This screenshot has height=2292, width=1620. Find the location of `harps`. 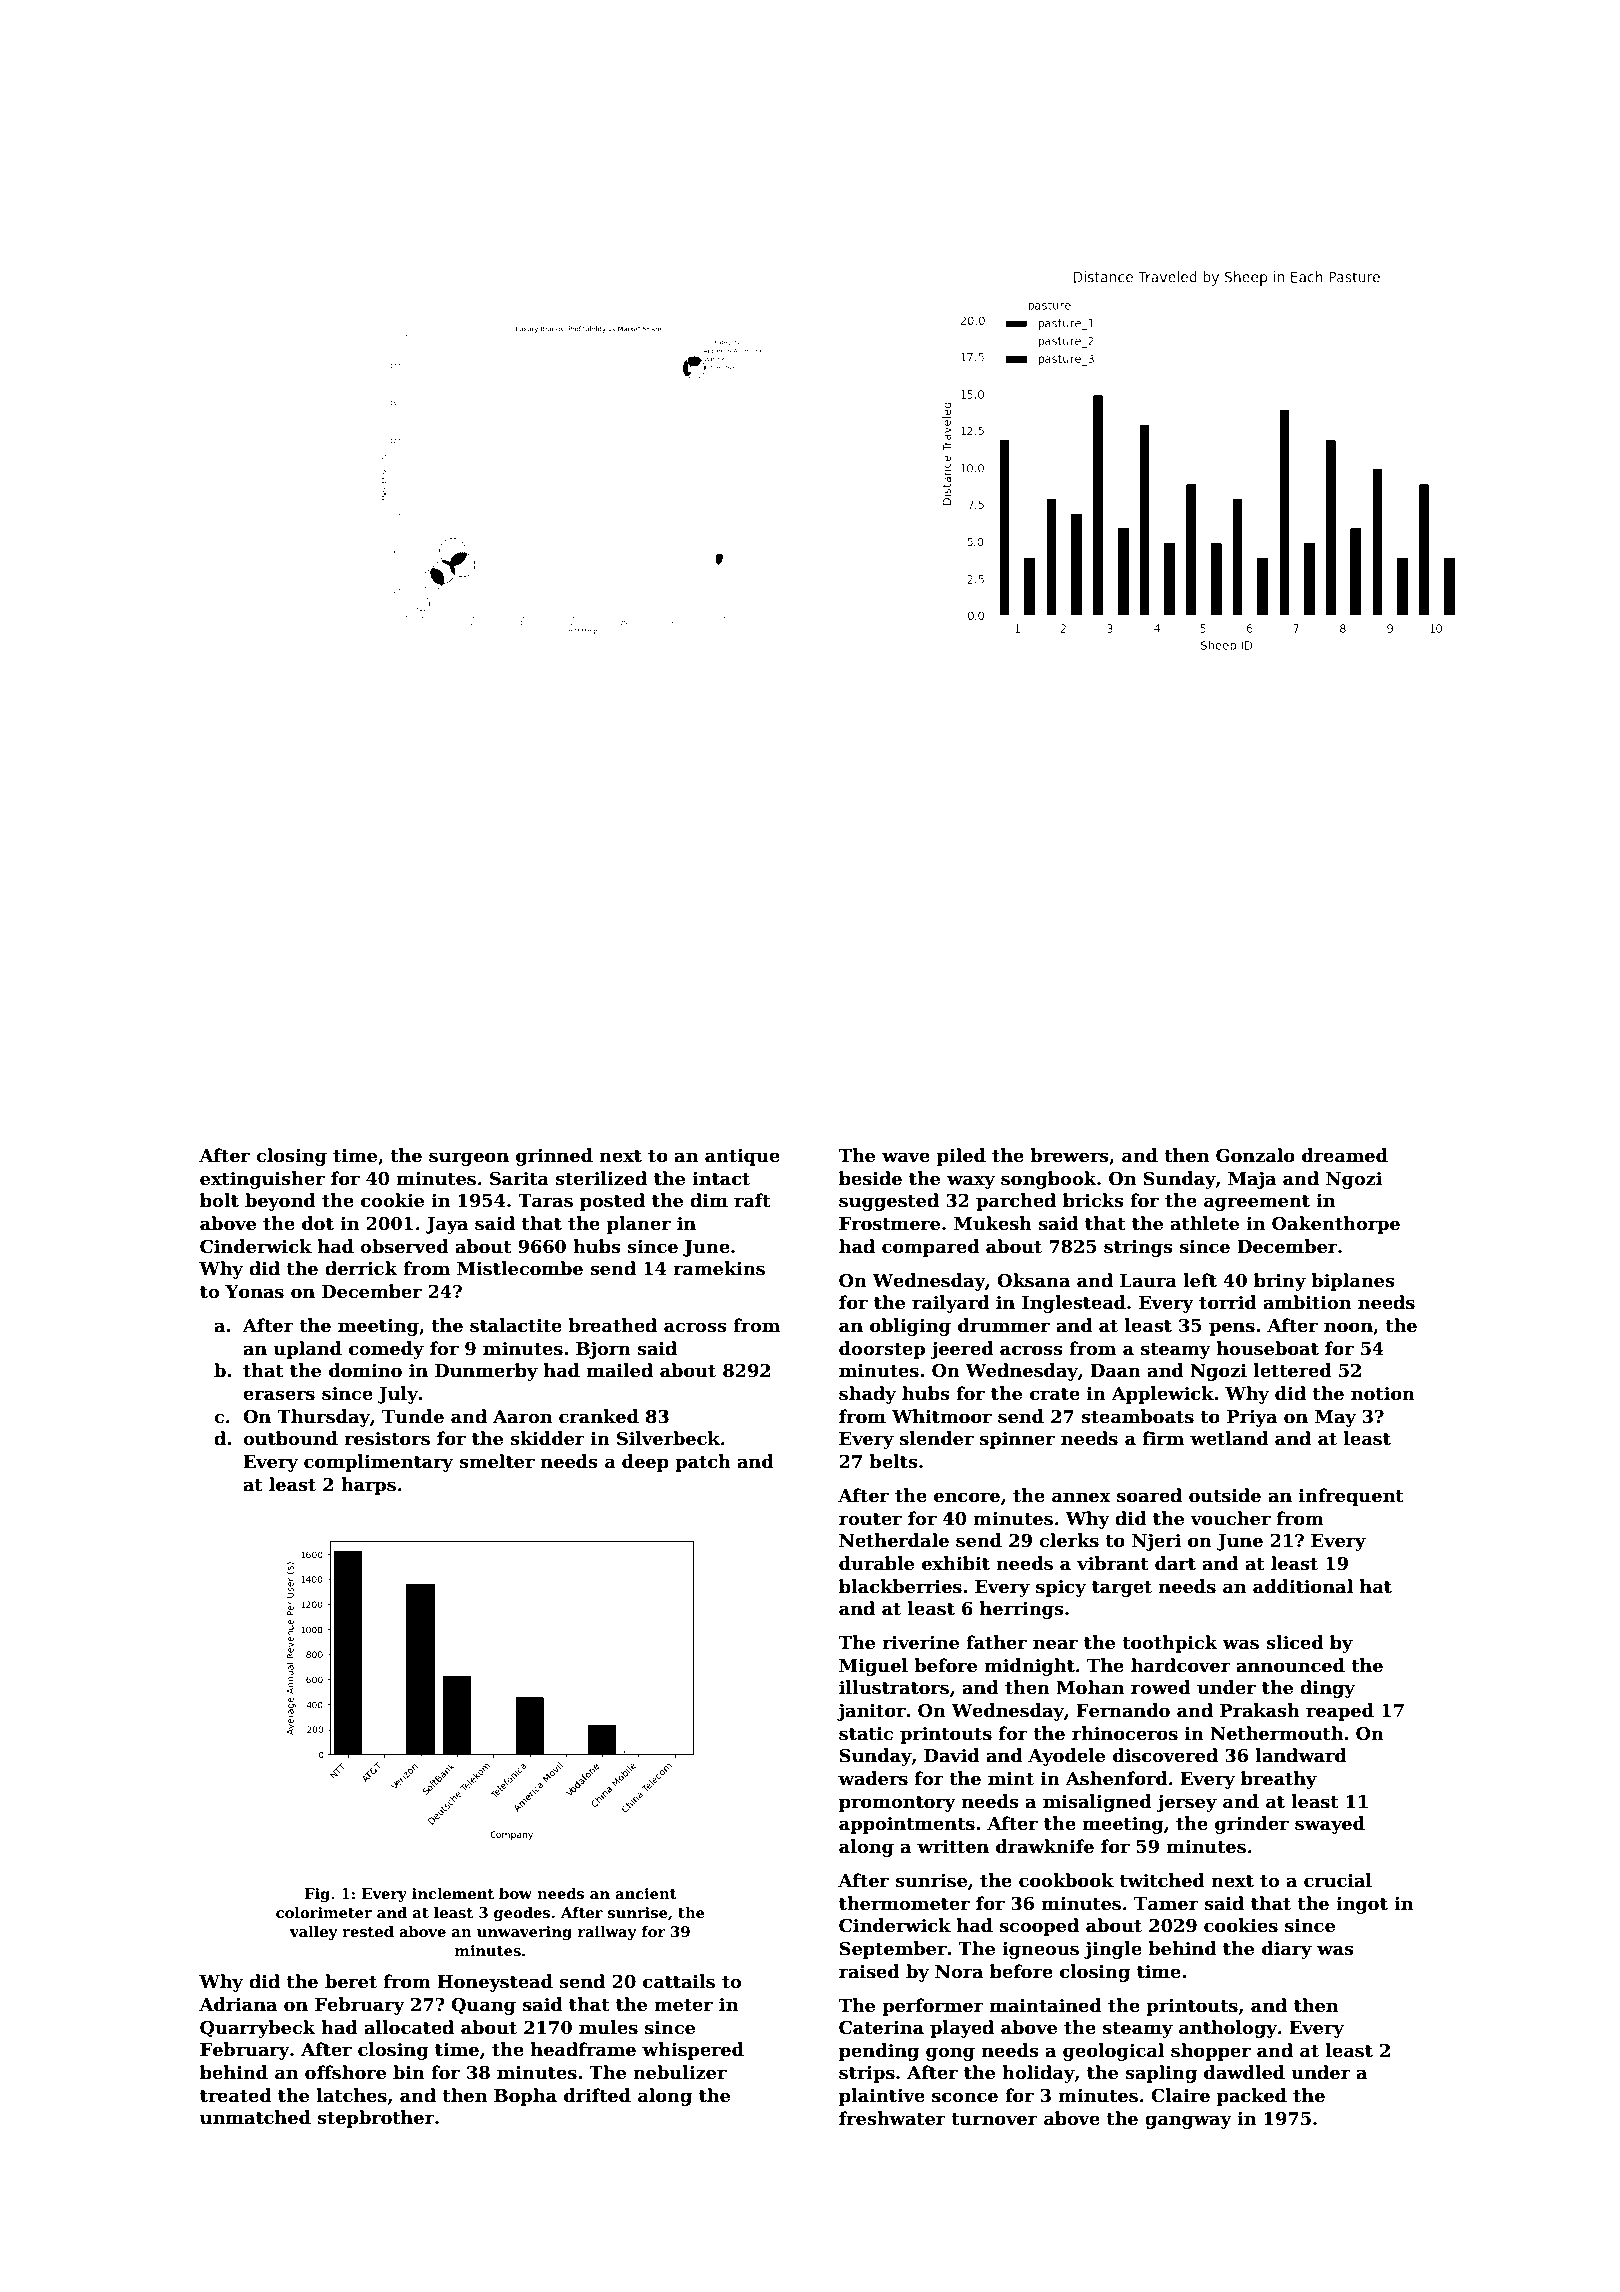

harps is located at coordinates (368, 1486).
